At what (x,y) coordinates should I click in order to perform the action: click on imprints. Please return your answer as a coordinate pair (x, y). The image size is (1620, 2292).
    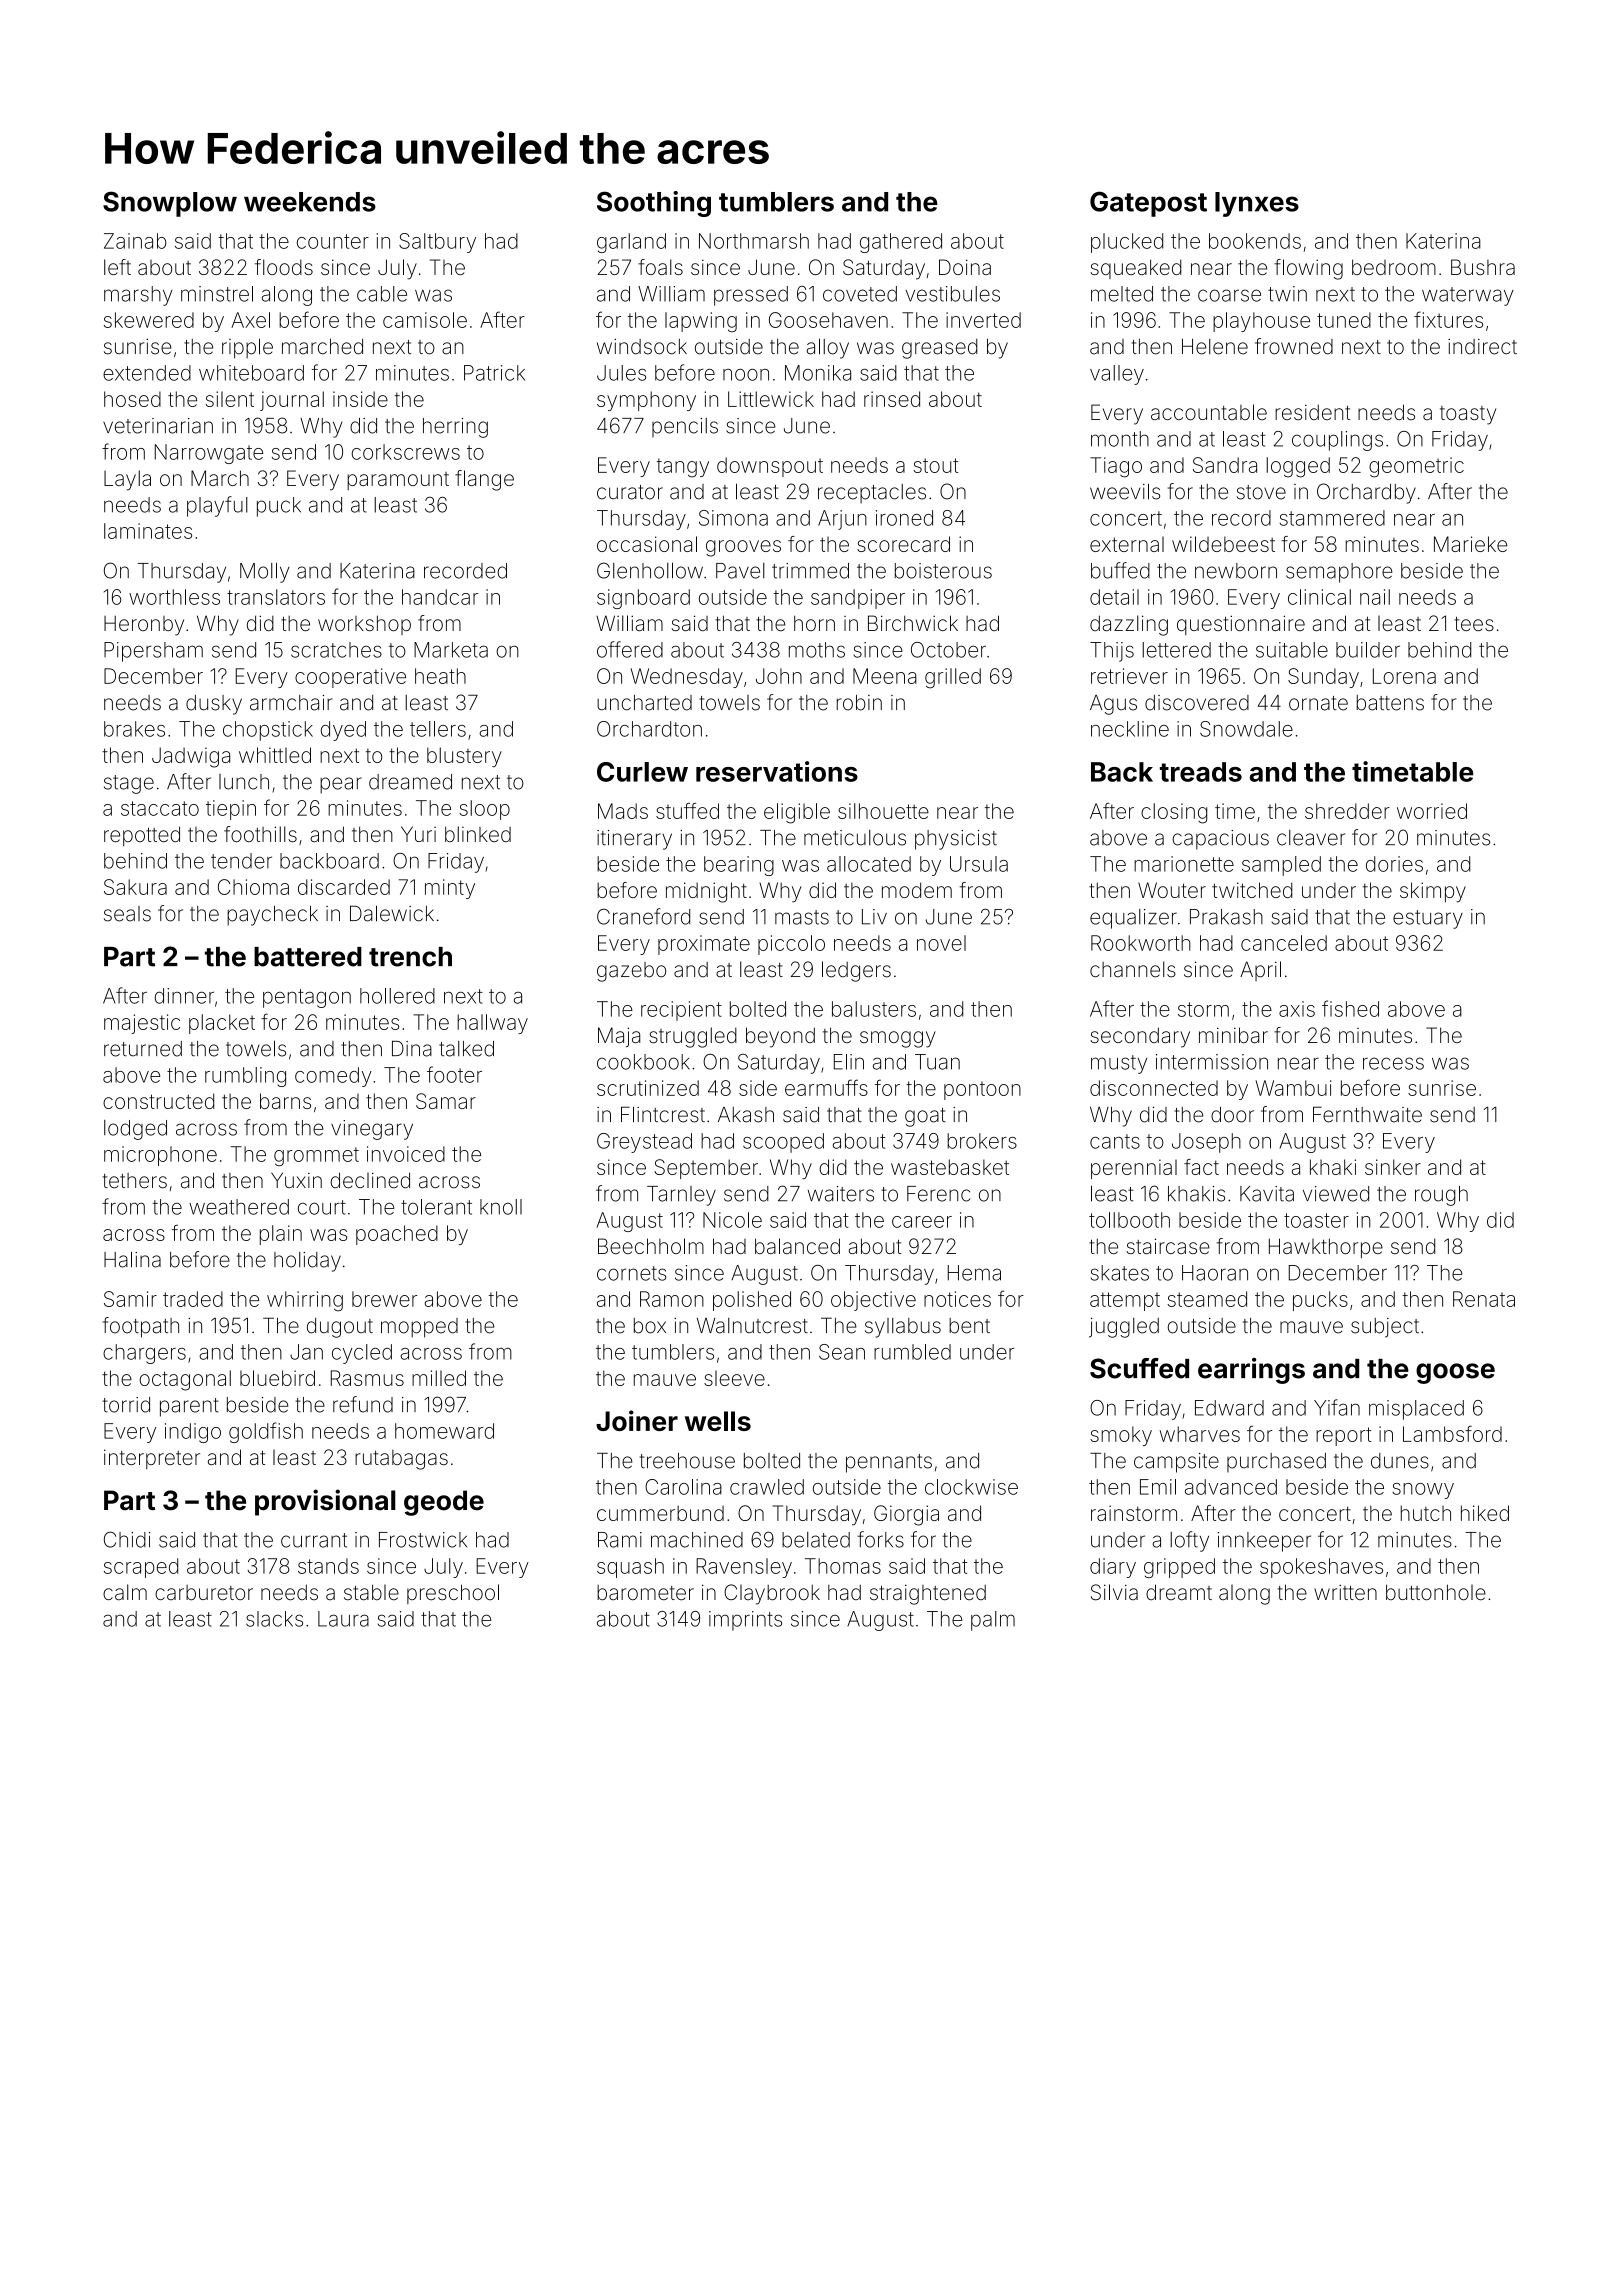
    Looking at the image, I should click on (745, 1621).
